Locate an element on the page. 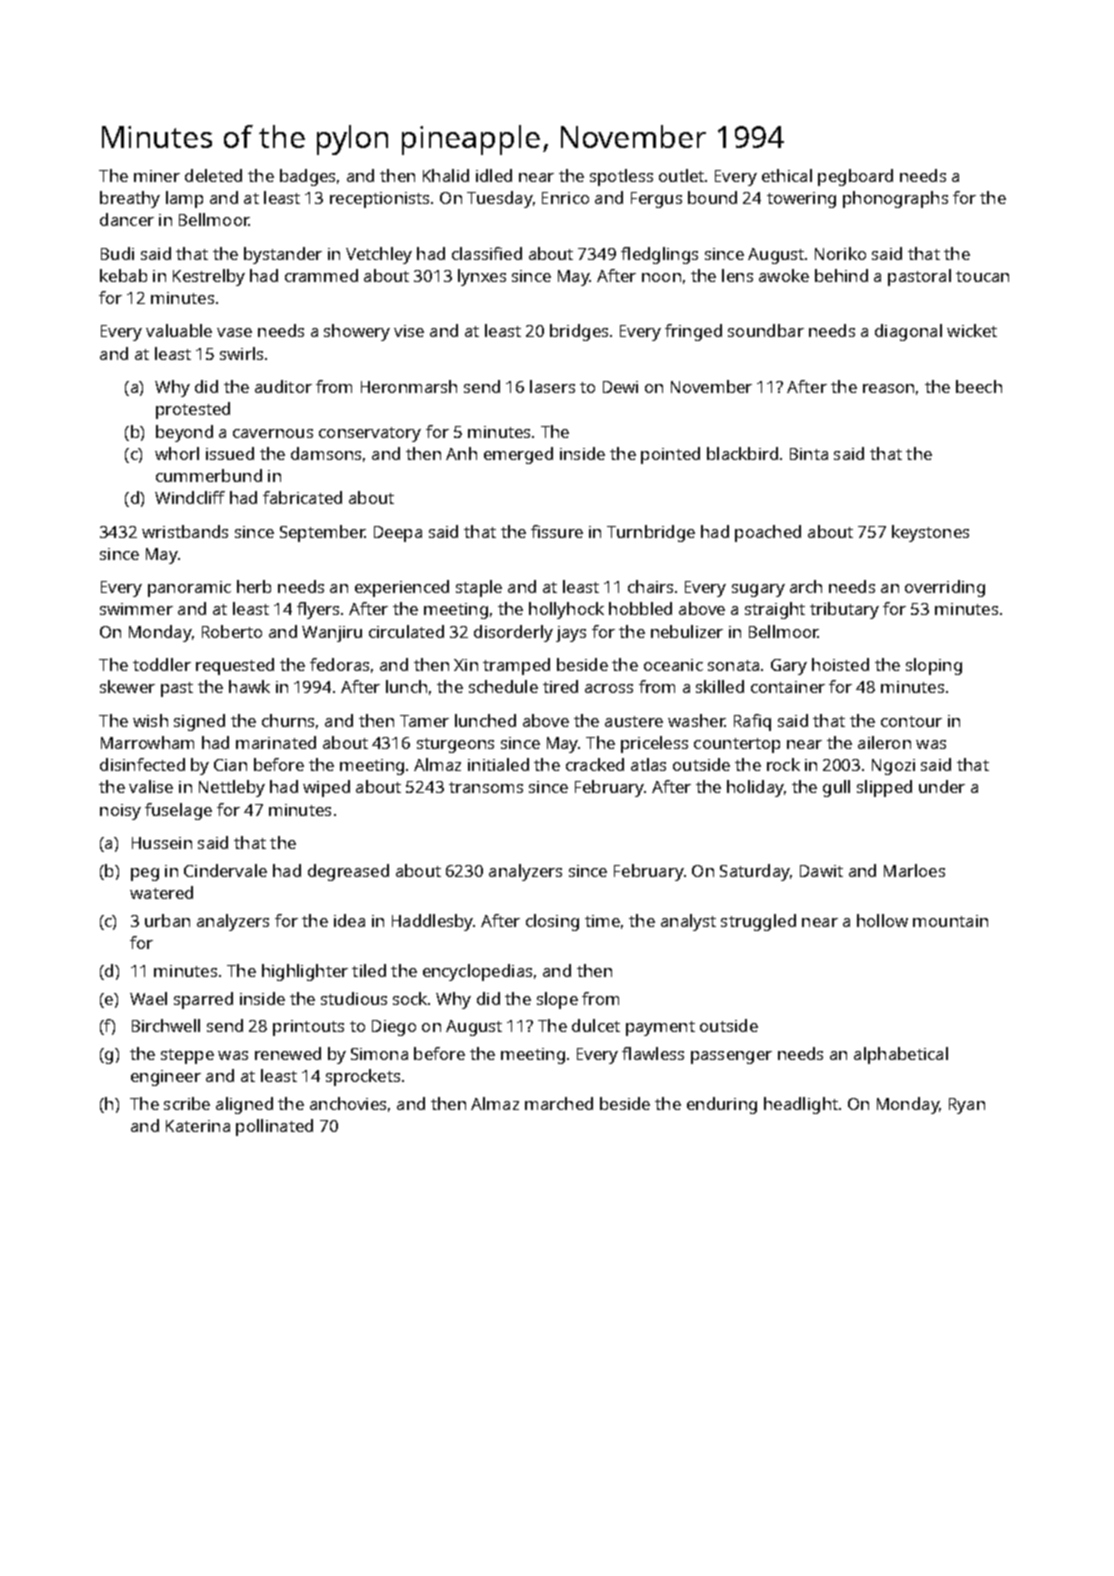 The image size is (1114, 1576). Ryan is located at coordinates (967, 1106).
